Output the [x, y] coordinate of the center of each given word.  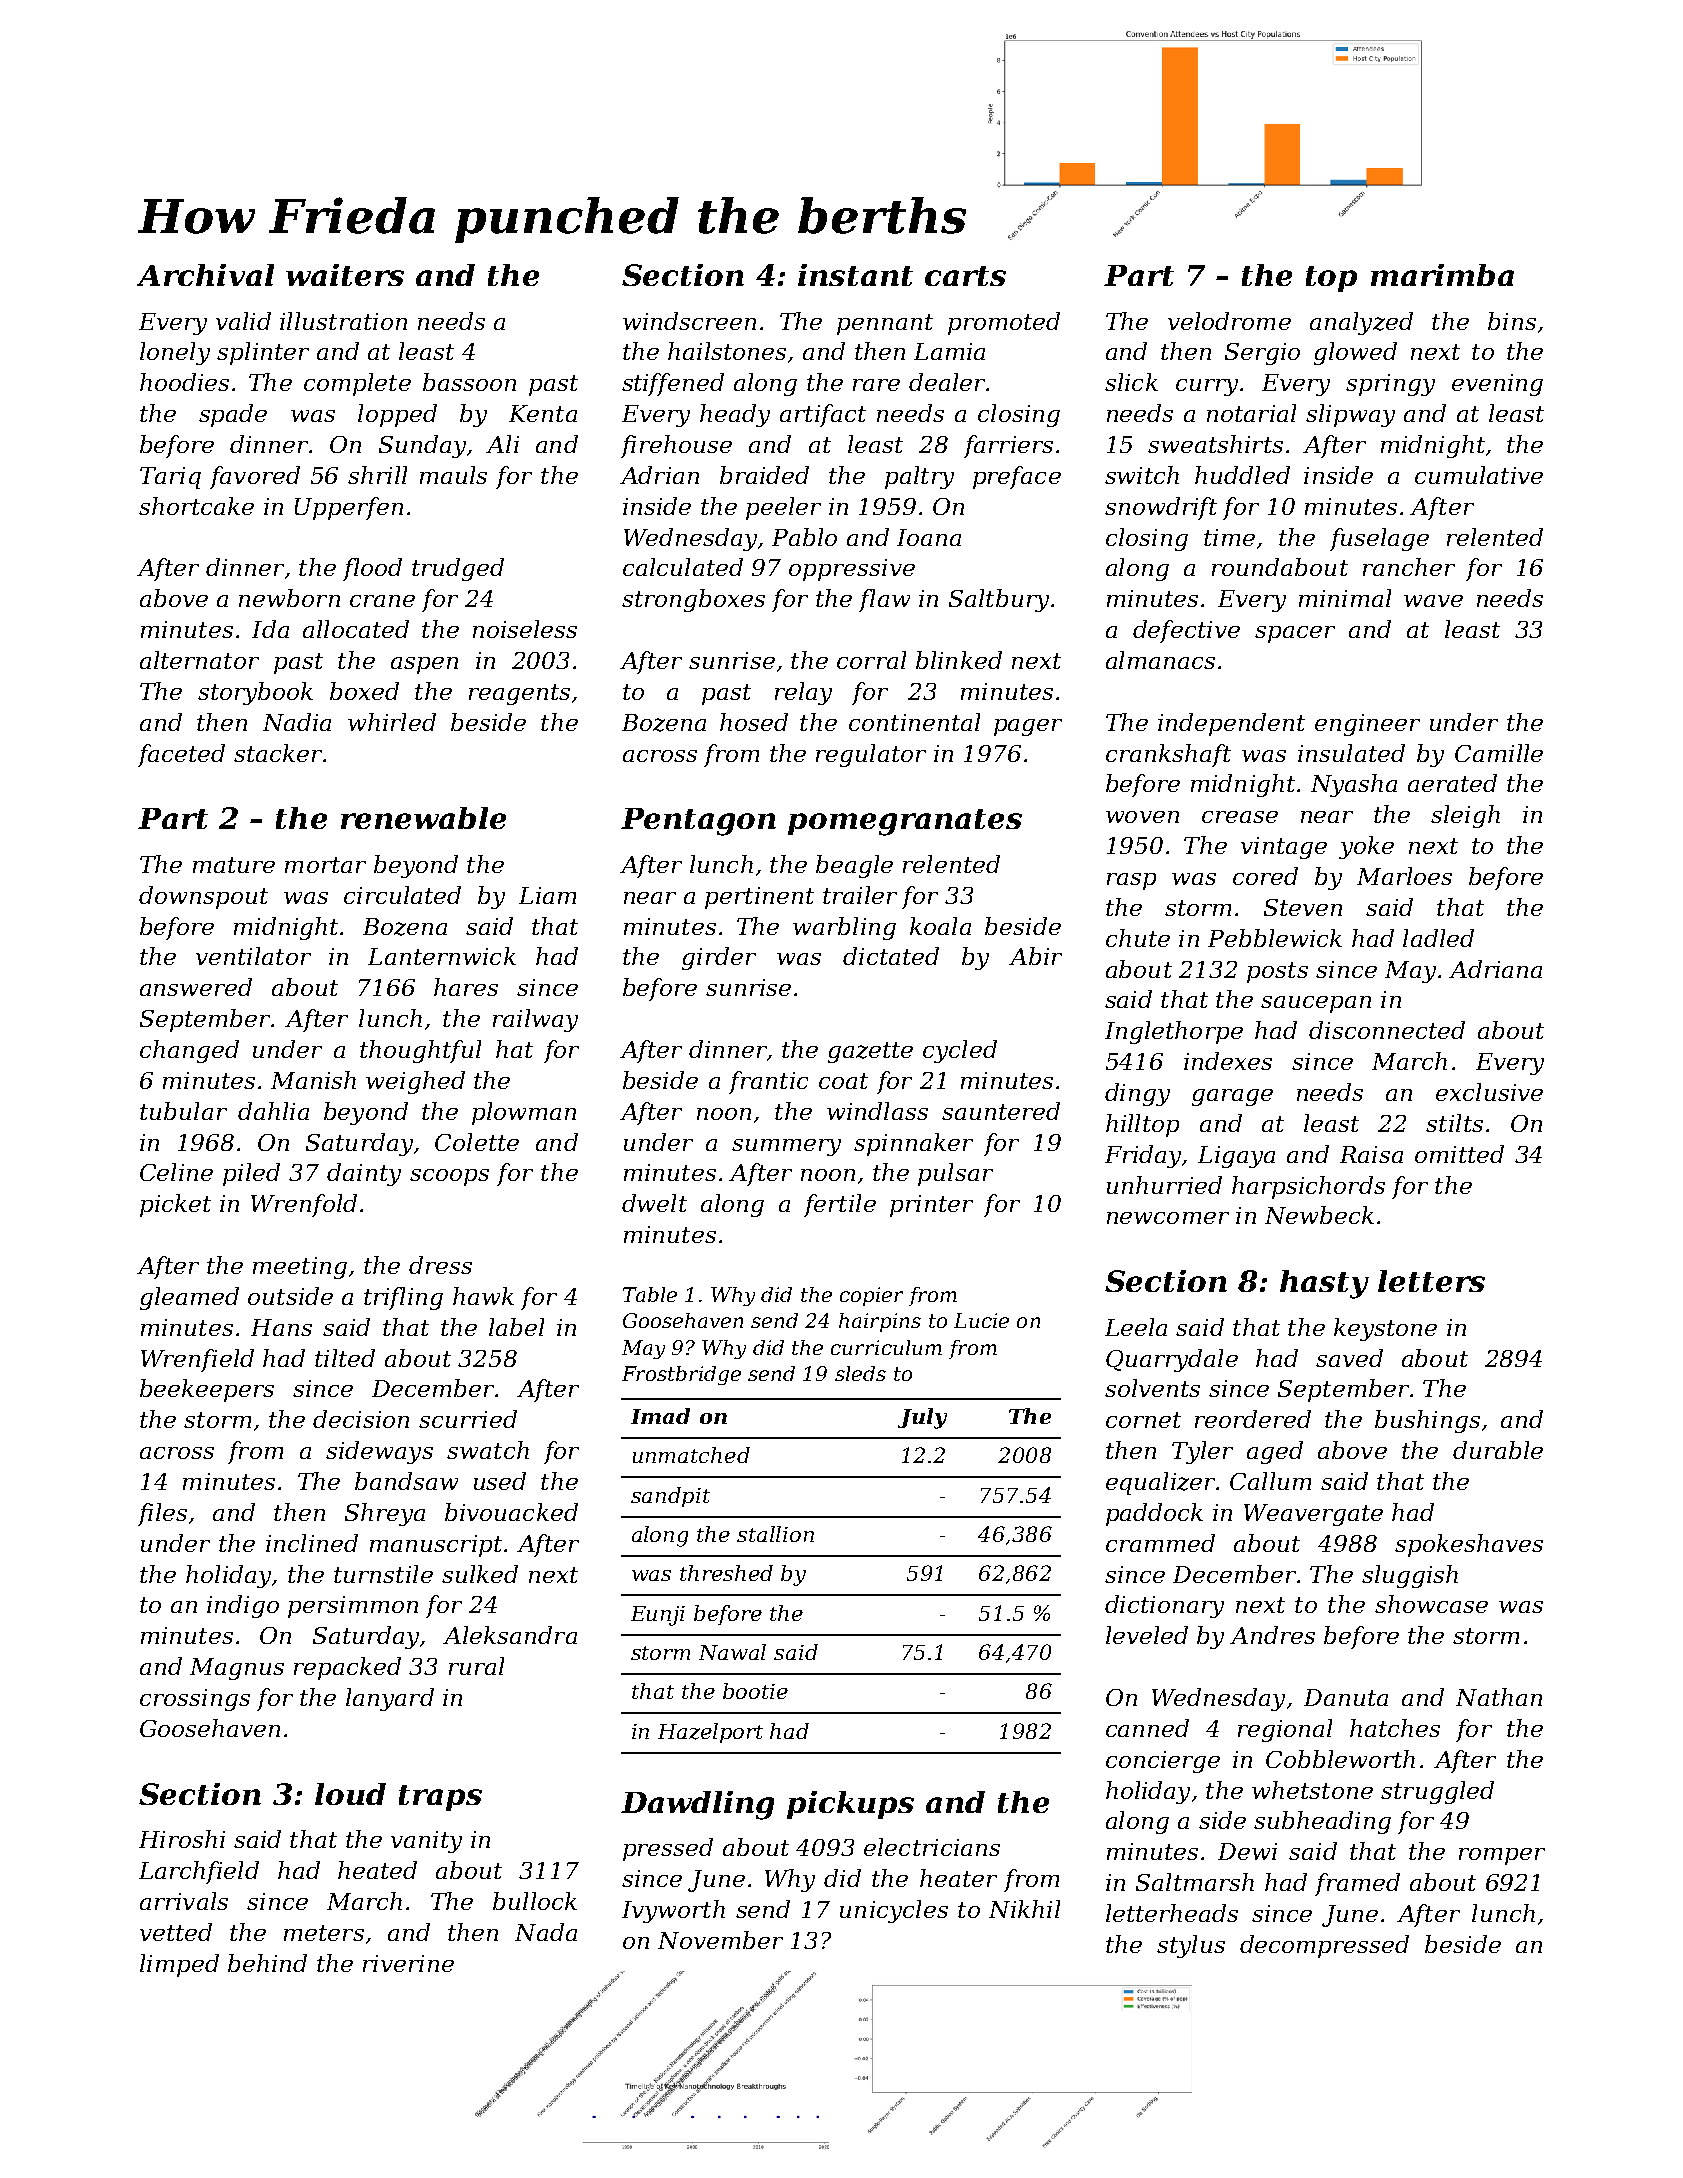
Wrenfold [304, 1205]
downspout [203, 897]
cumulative [1479, 475]
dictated [891, 956]
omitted [1459, 1154]
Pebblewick [1275, 938]
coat [843, 1081]
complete [357, 384]
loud [350, 1794]
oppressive [852, 570]
